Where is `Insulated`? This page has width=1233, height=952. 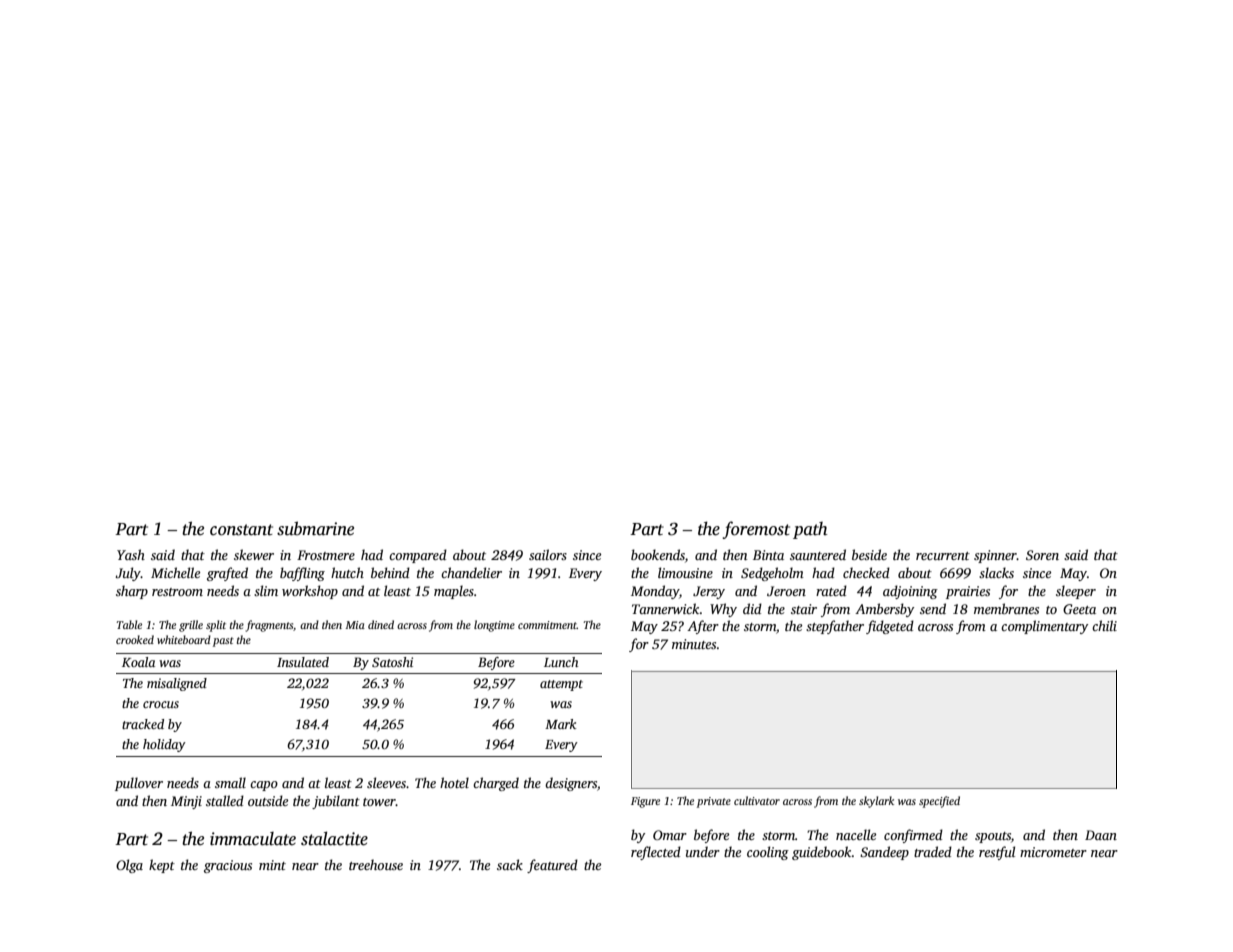
Insulated is located at coordinates (303, 662).
